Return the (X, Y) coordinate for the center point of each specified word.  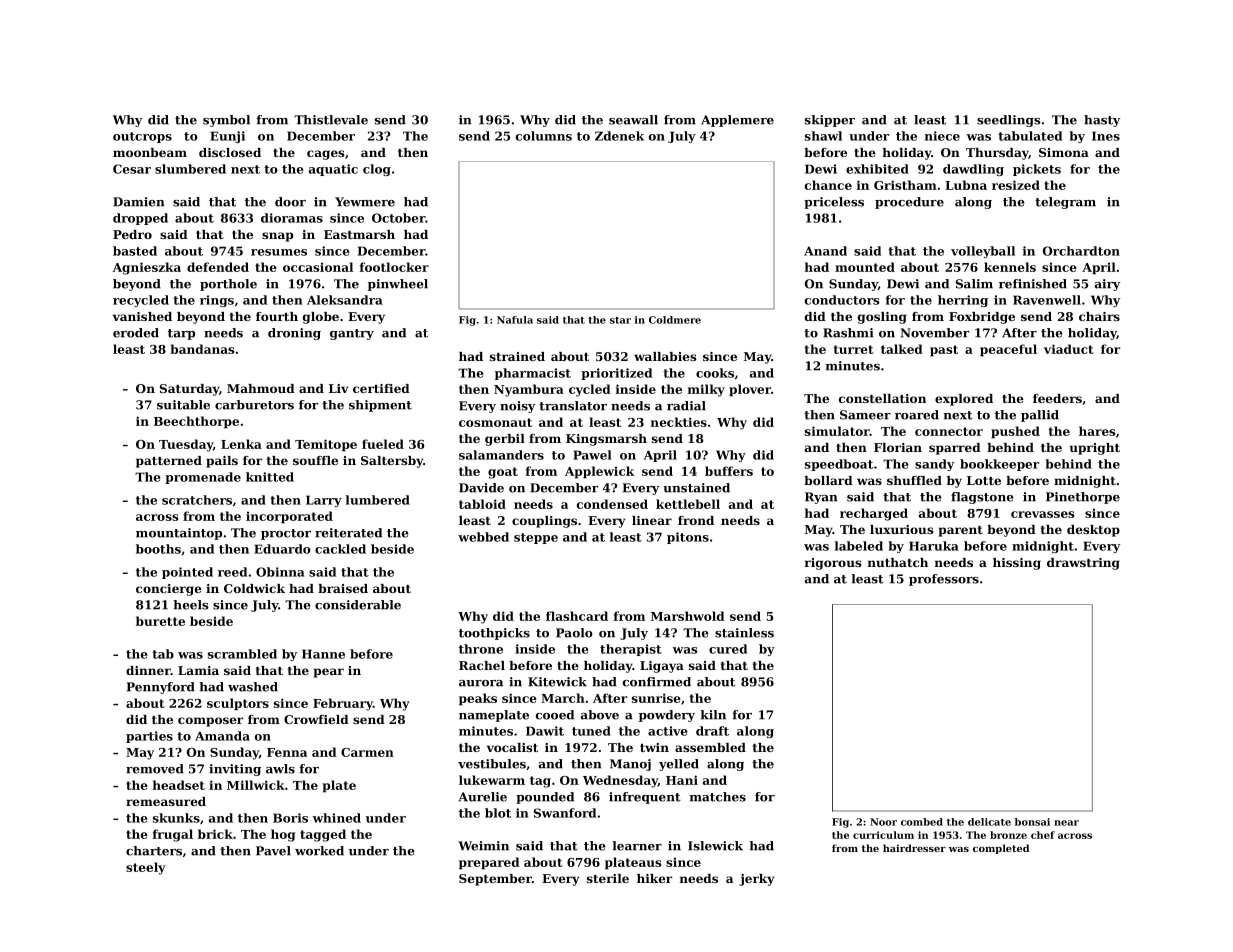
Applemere (737, 121)
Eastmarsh (359, 234)
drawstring (1083, 564)
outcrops (142, 137)
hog (283, 835)
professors (944, 580)
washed (253, 687)
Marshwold (688, 616)
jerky (757, 880)
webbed (483, 537)
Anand (825, 251)
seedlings (1009, 121)
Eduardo (282, 549)
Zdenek (619, 136)
